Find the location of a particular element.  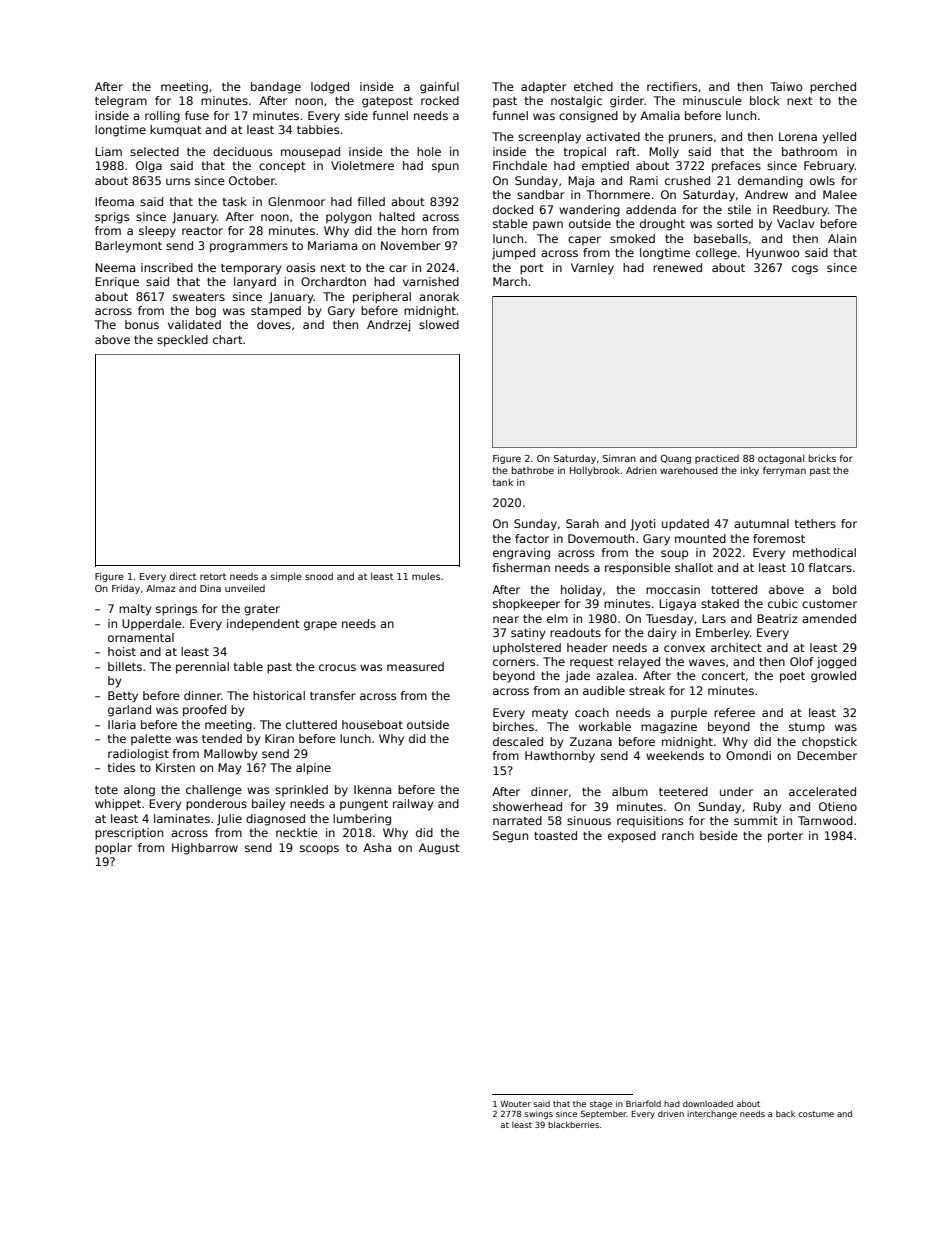

Wouter is located at coordinates (515, 1104).
